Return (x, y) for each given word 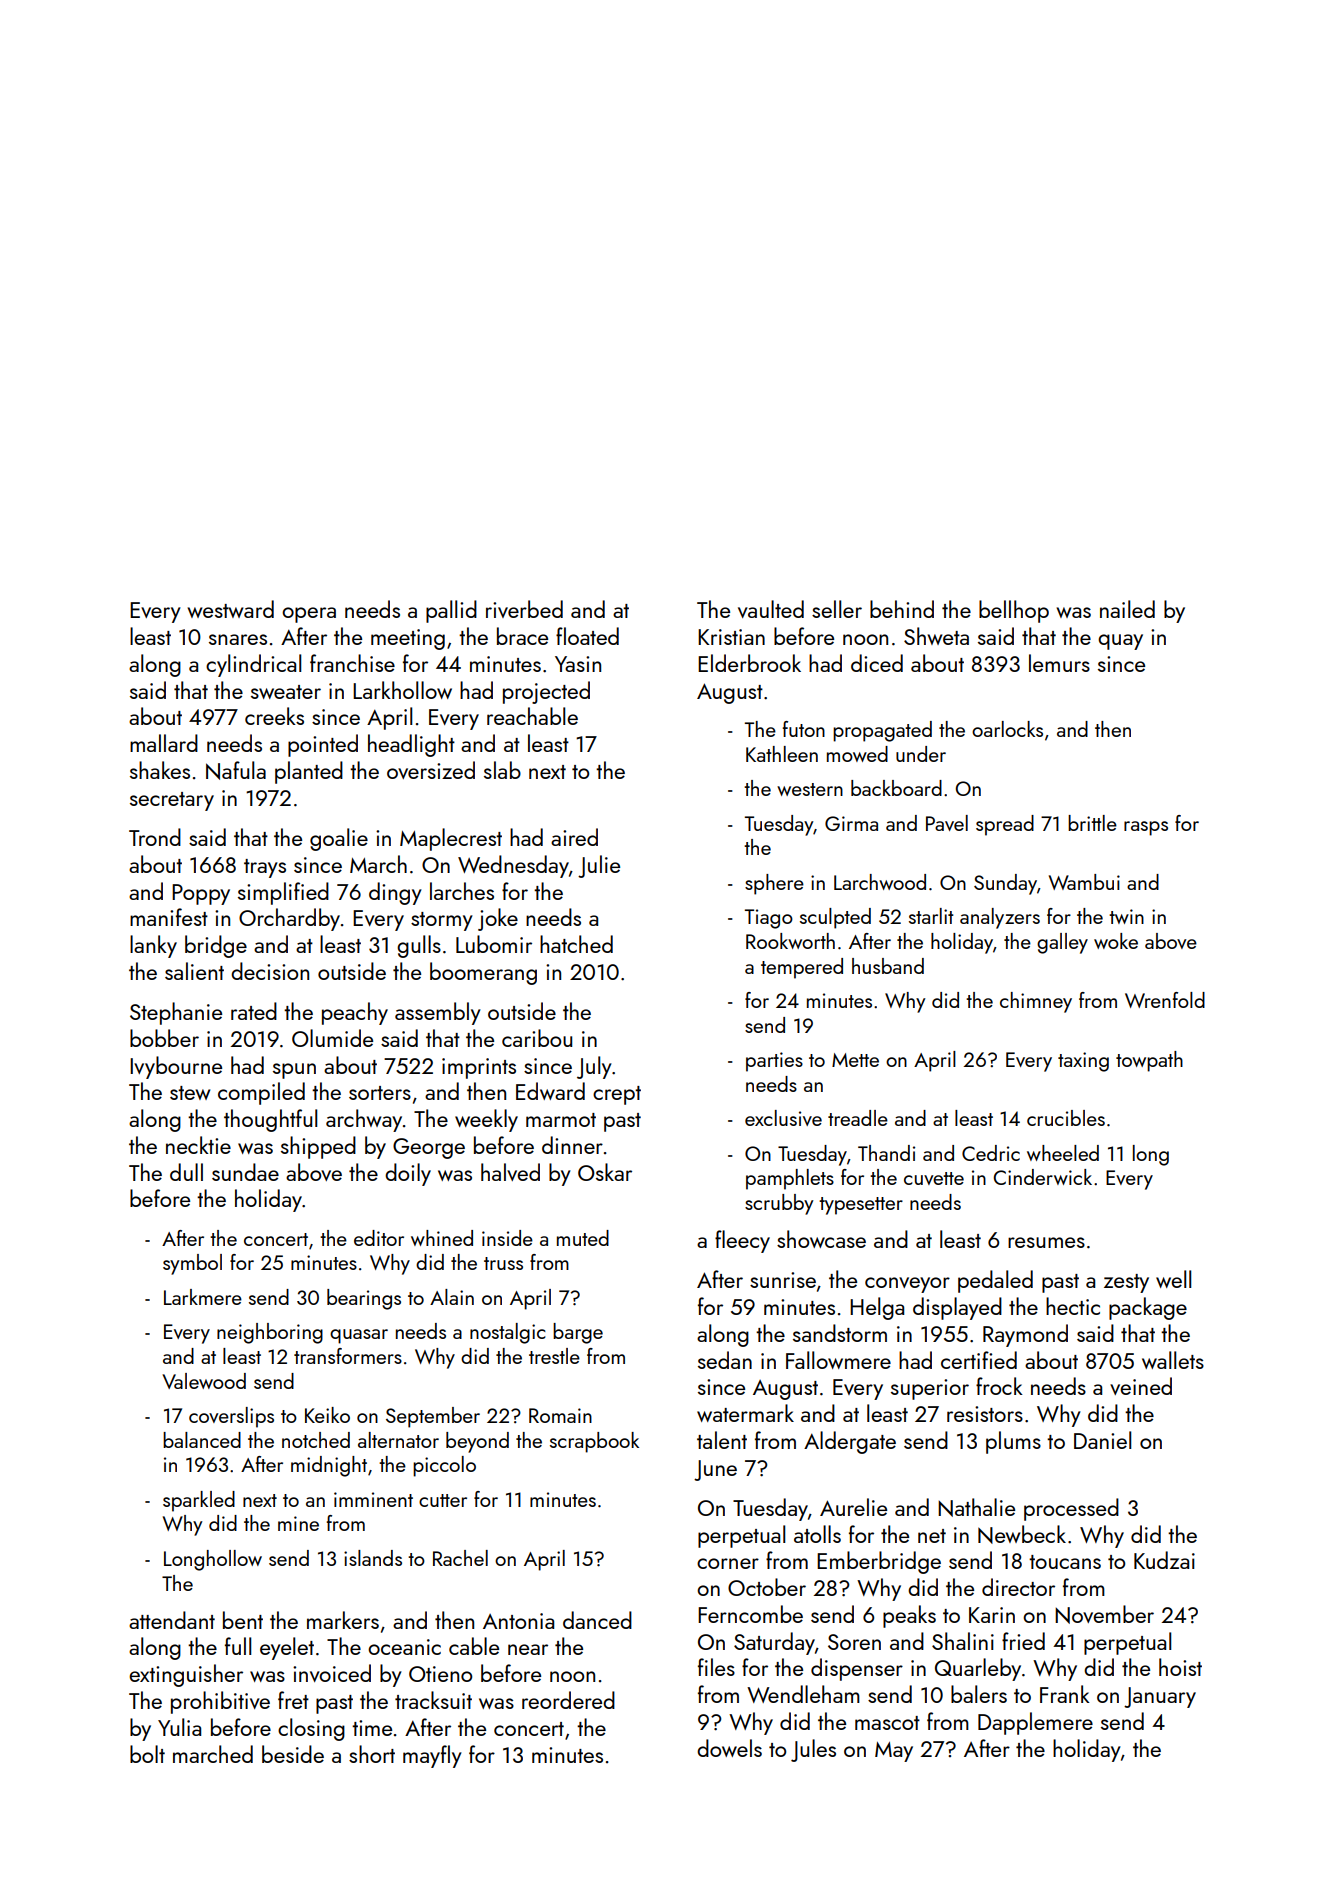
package (1148, 1308)
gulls (419, 946)
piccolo (444, 1466)
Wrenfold (1165, 1000)
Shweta (936, 636)
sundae (245, 1172)
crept (617, 1095)
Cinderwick (1043, 1177)
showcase (821, 1239)
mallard (164, 743)
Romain (560, 1415)
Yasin (578, 664)
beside (293, 1754)
